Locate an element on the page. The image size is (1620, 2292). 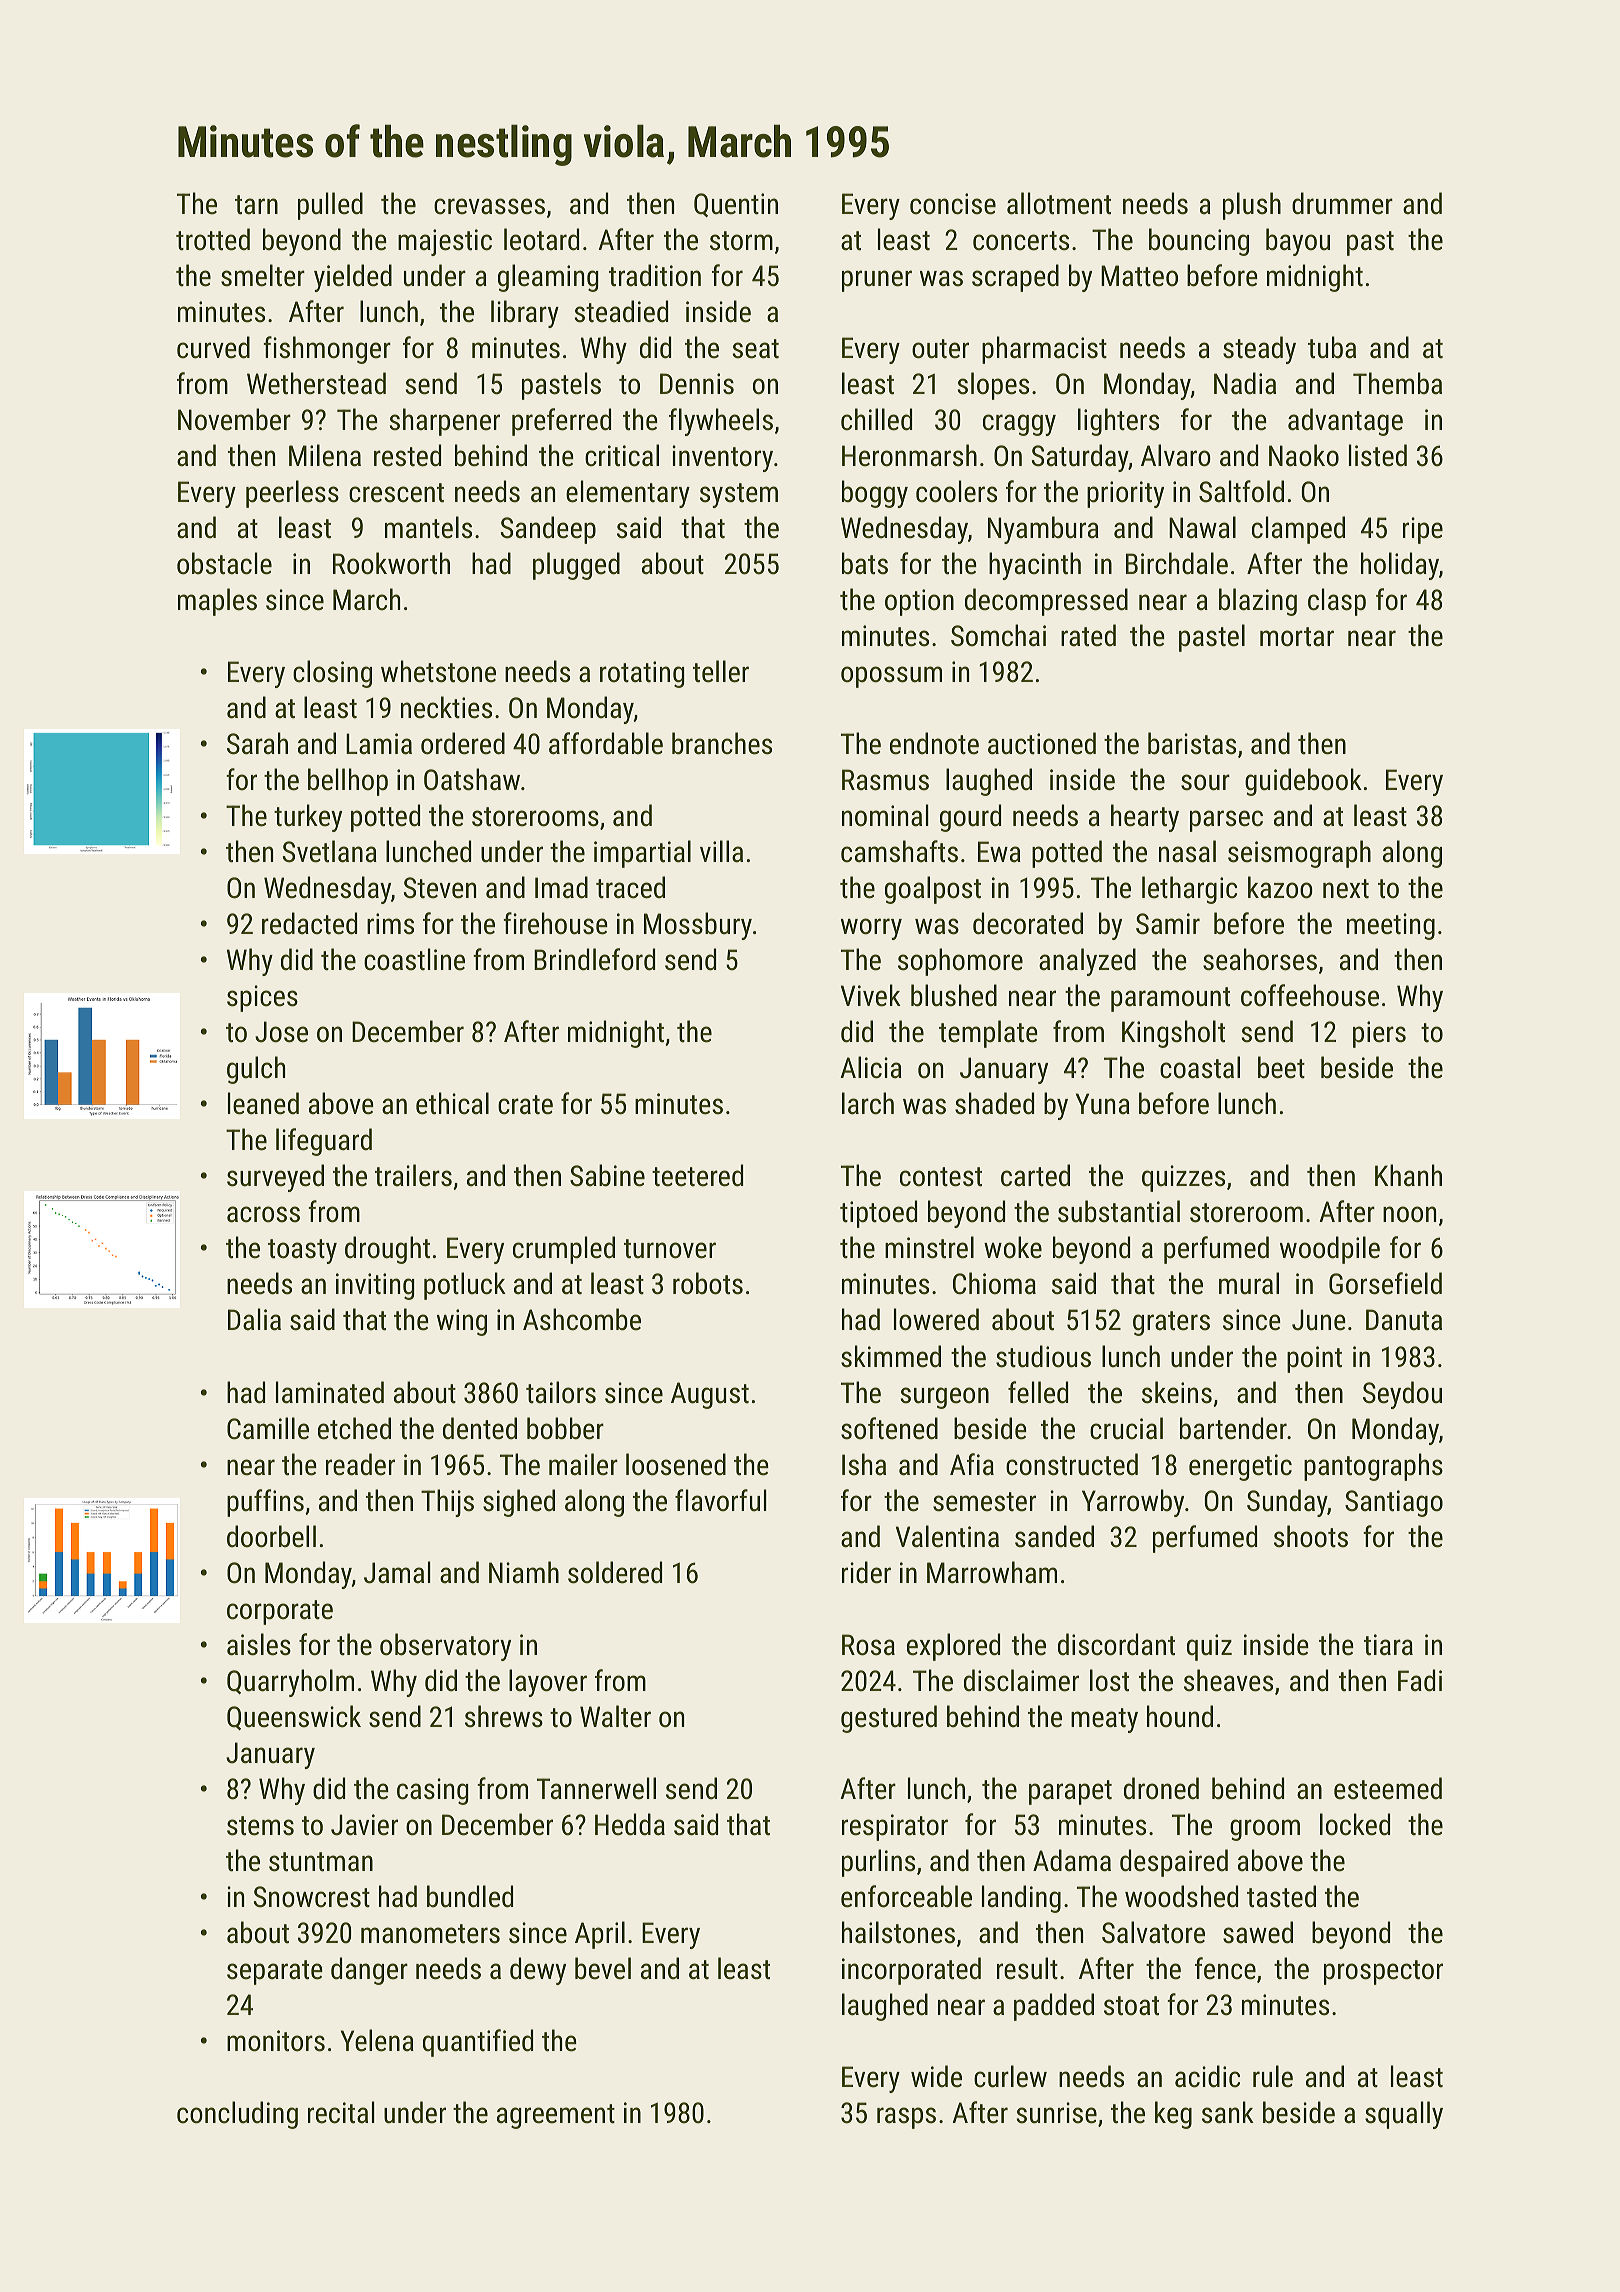
hound is located at coordinates (1180, 1716).
